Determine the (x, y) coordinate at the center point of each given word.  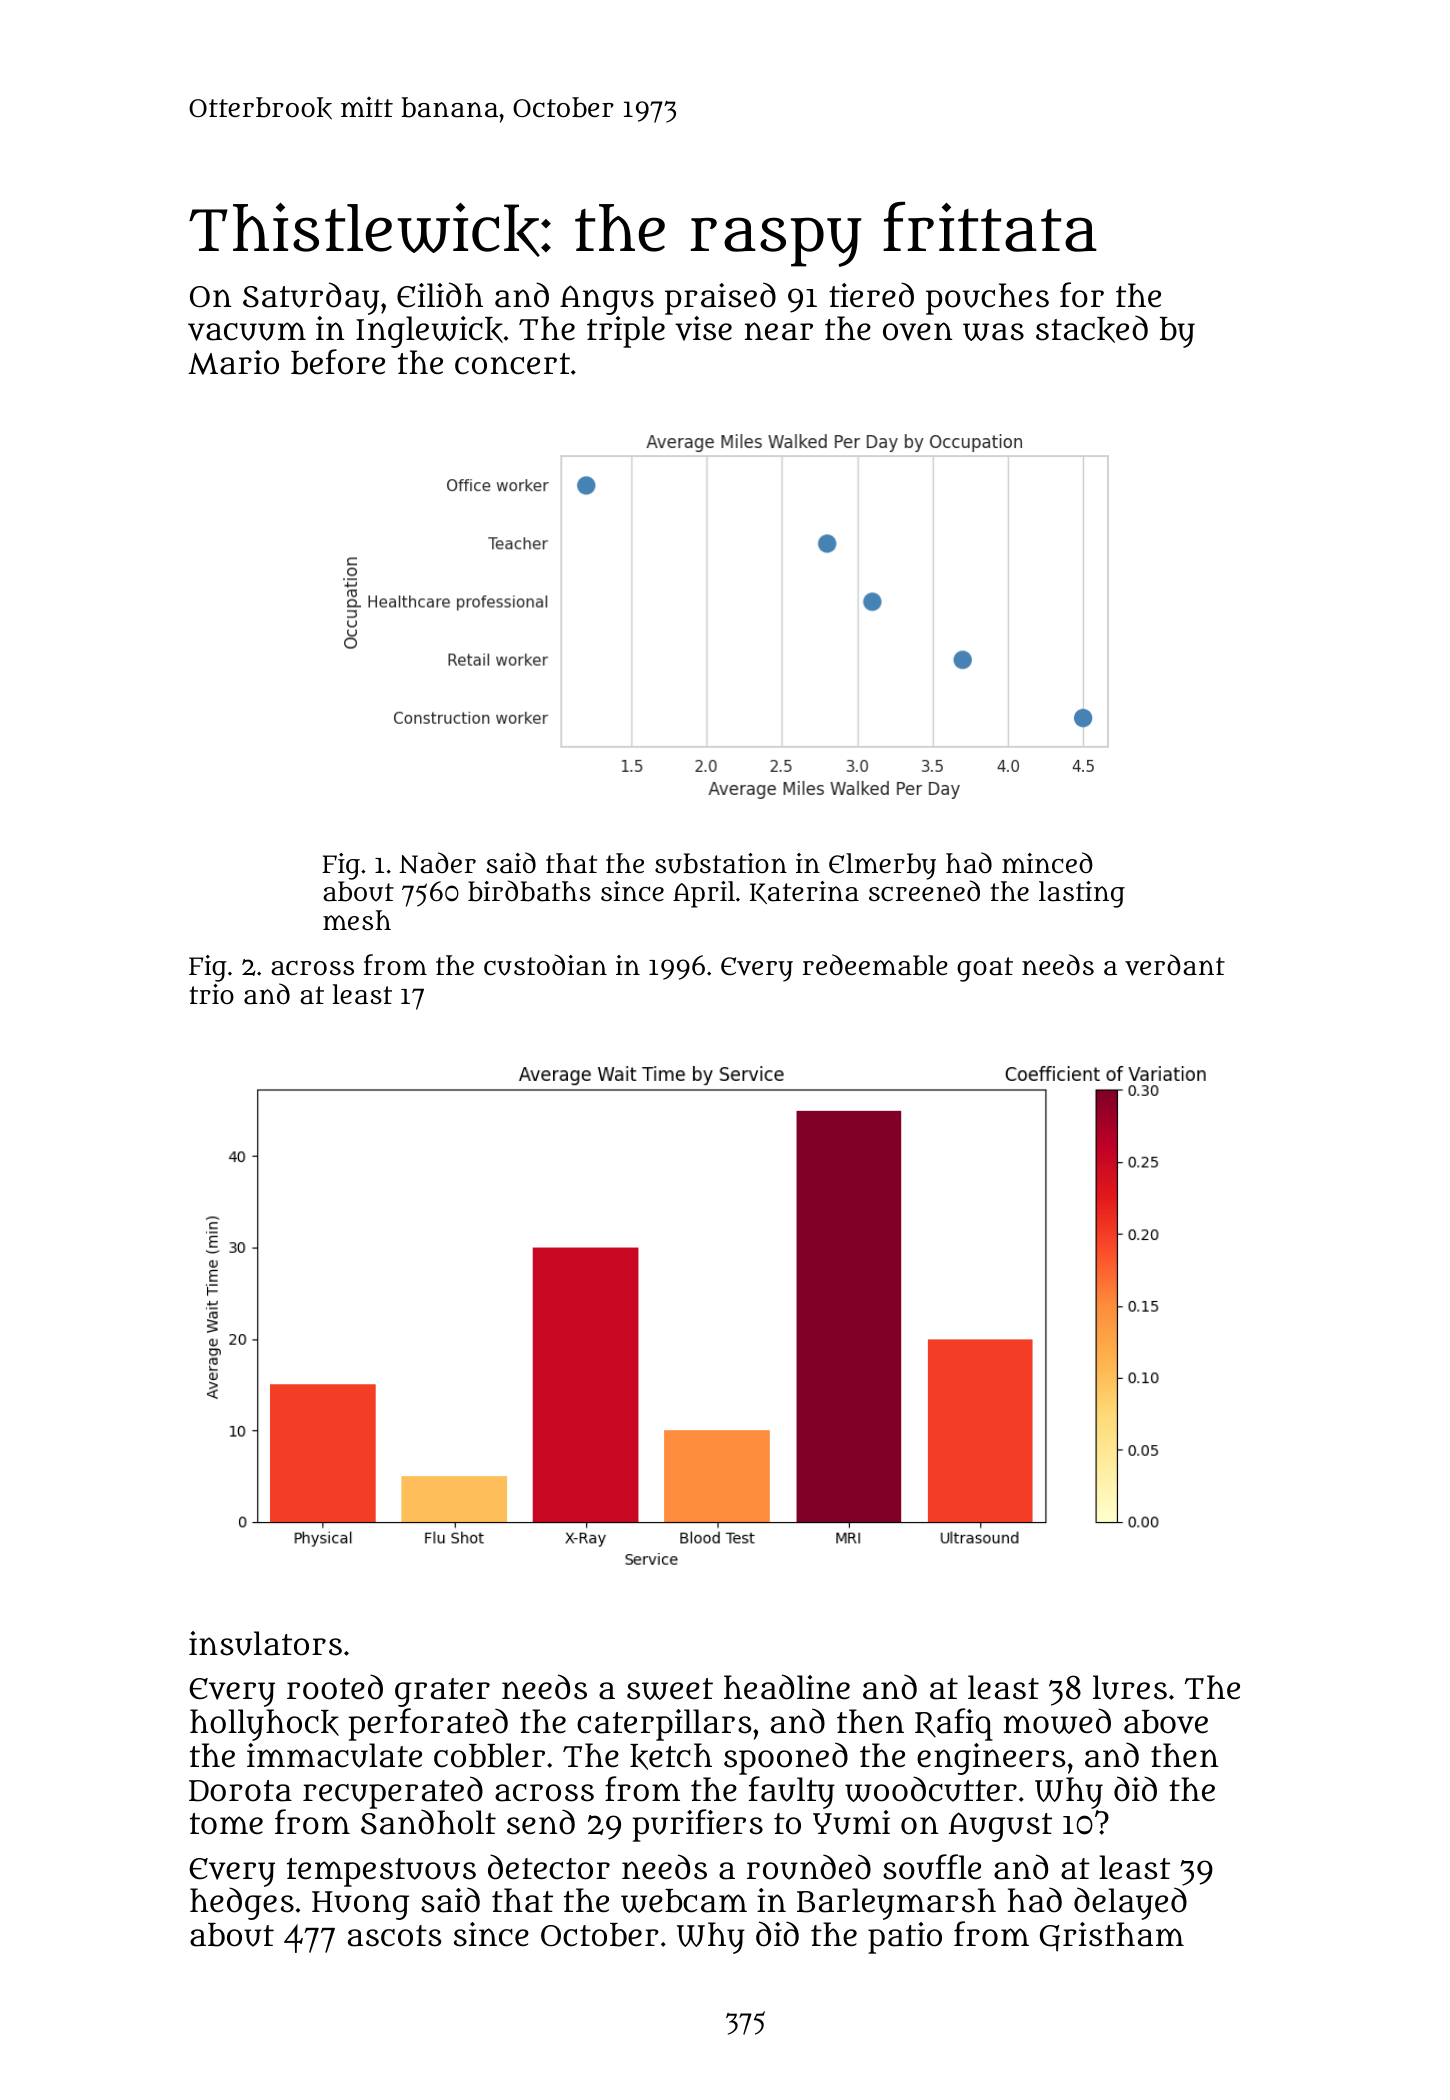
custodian (545, 965)
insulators (265, 1643)
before (338, 362)
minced (1047, 862)
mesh (357, 920)
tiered (871, 295)
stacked (1092, 329)
